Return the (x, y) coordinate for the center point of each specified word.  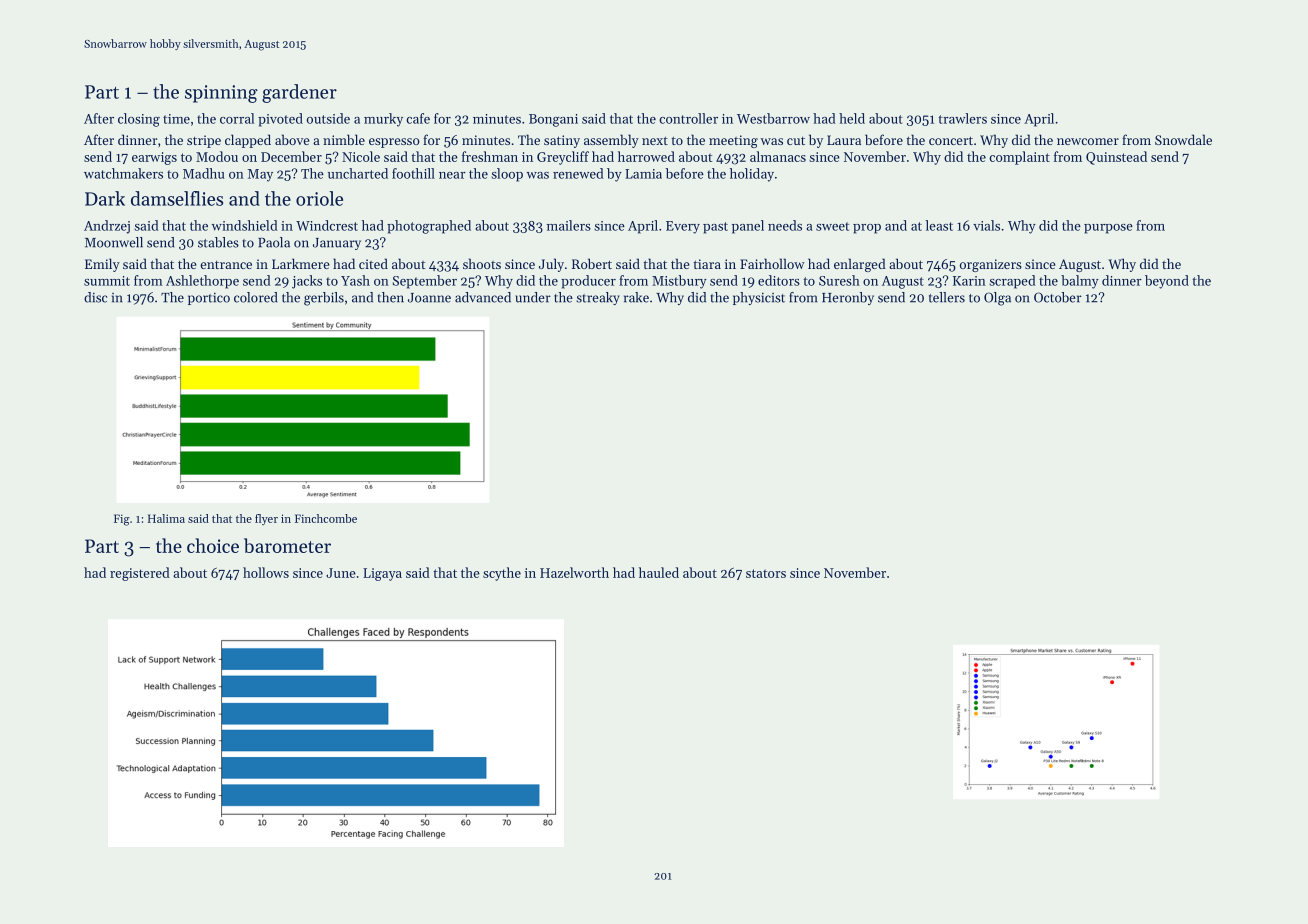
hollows (266, 572)
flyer (266, 519)
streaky (598, 298)
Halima (166, 518)
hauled (659, 572)
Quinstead (1116, 158)
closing (139, 120)
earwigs (154, 158)
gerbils (324, 299)
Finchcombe (326, 518)
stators (766, 573)
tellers (947, 297)
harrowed (646, 156)
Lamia (643, 174)
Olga (997, 299)
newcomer (1088, 141)
